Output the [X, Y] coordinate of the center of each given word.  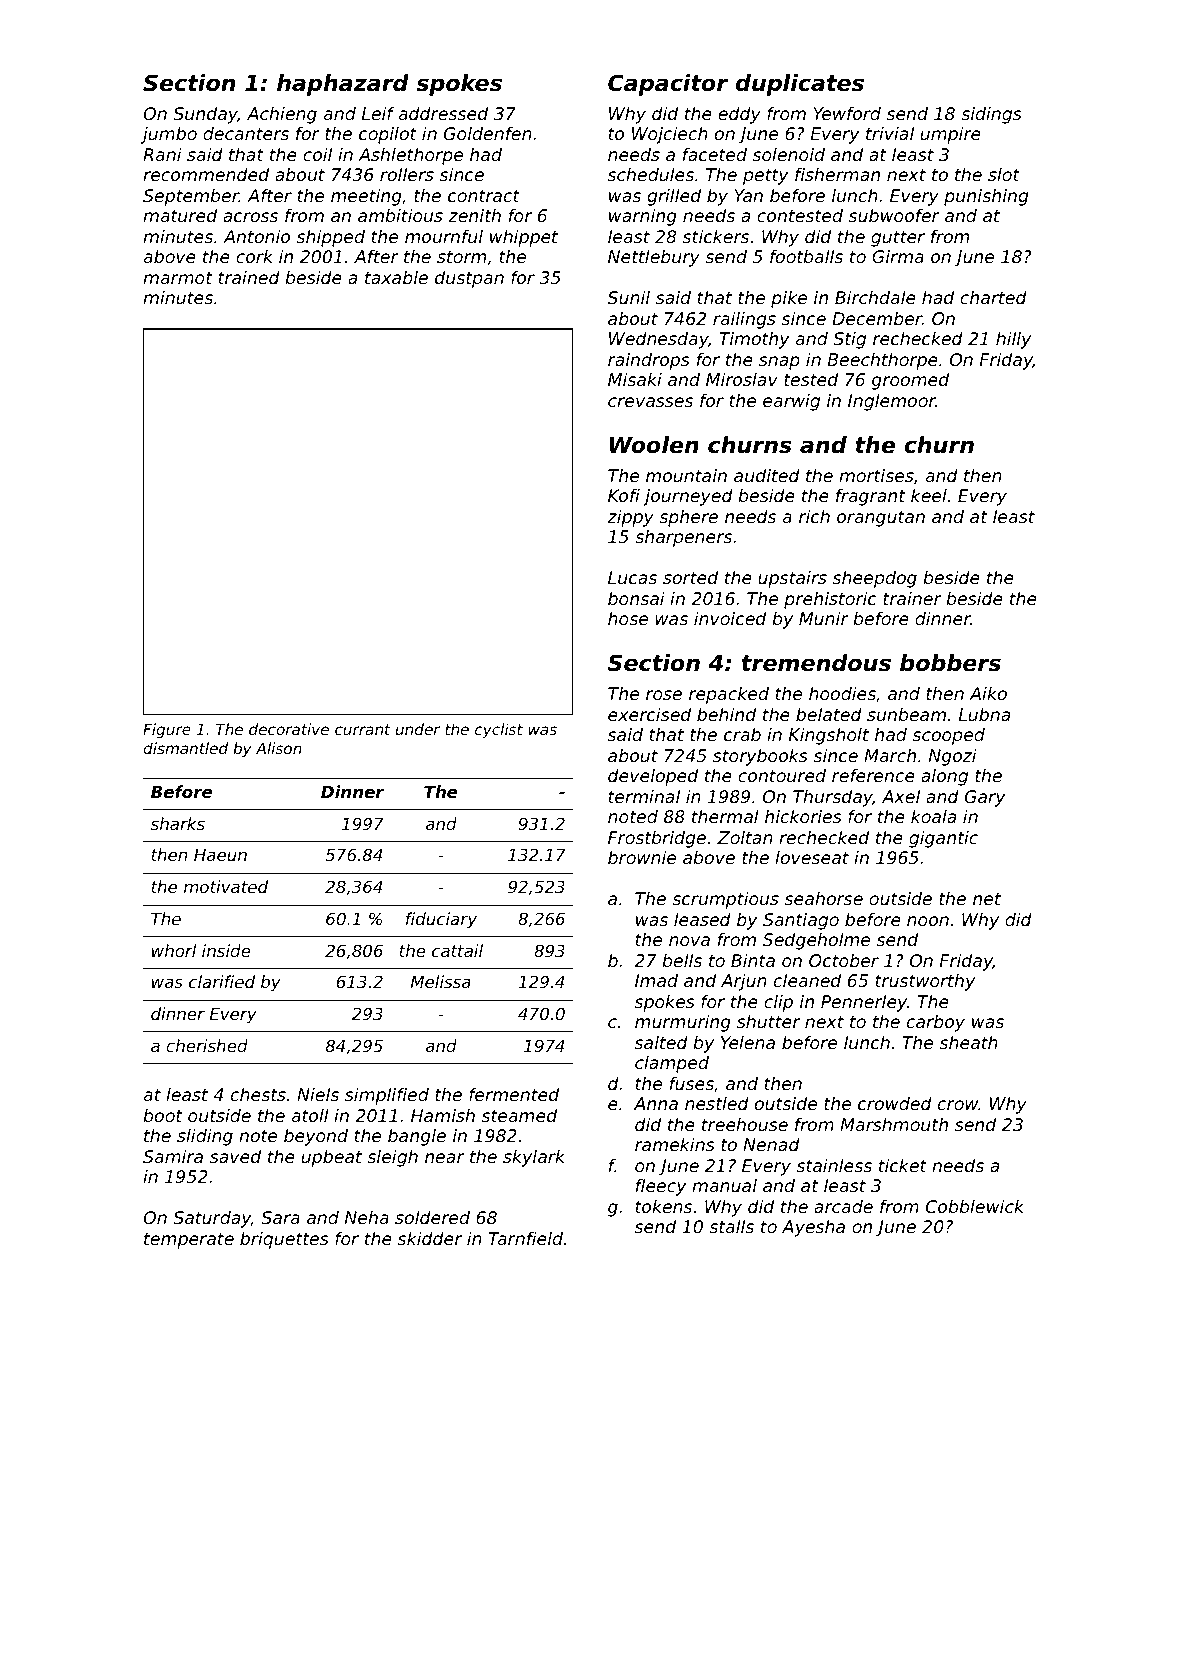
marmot [178, 278]
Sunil [629, 297]
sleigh [392, 1158]
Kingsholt [829, 736]
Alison [279, 748]
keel [929, 495]
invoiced [730, 618]
